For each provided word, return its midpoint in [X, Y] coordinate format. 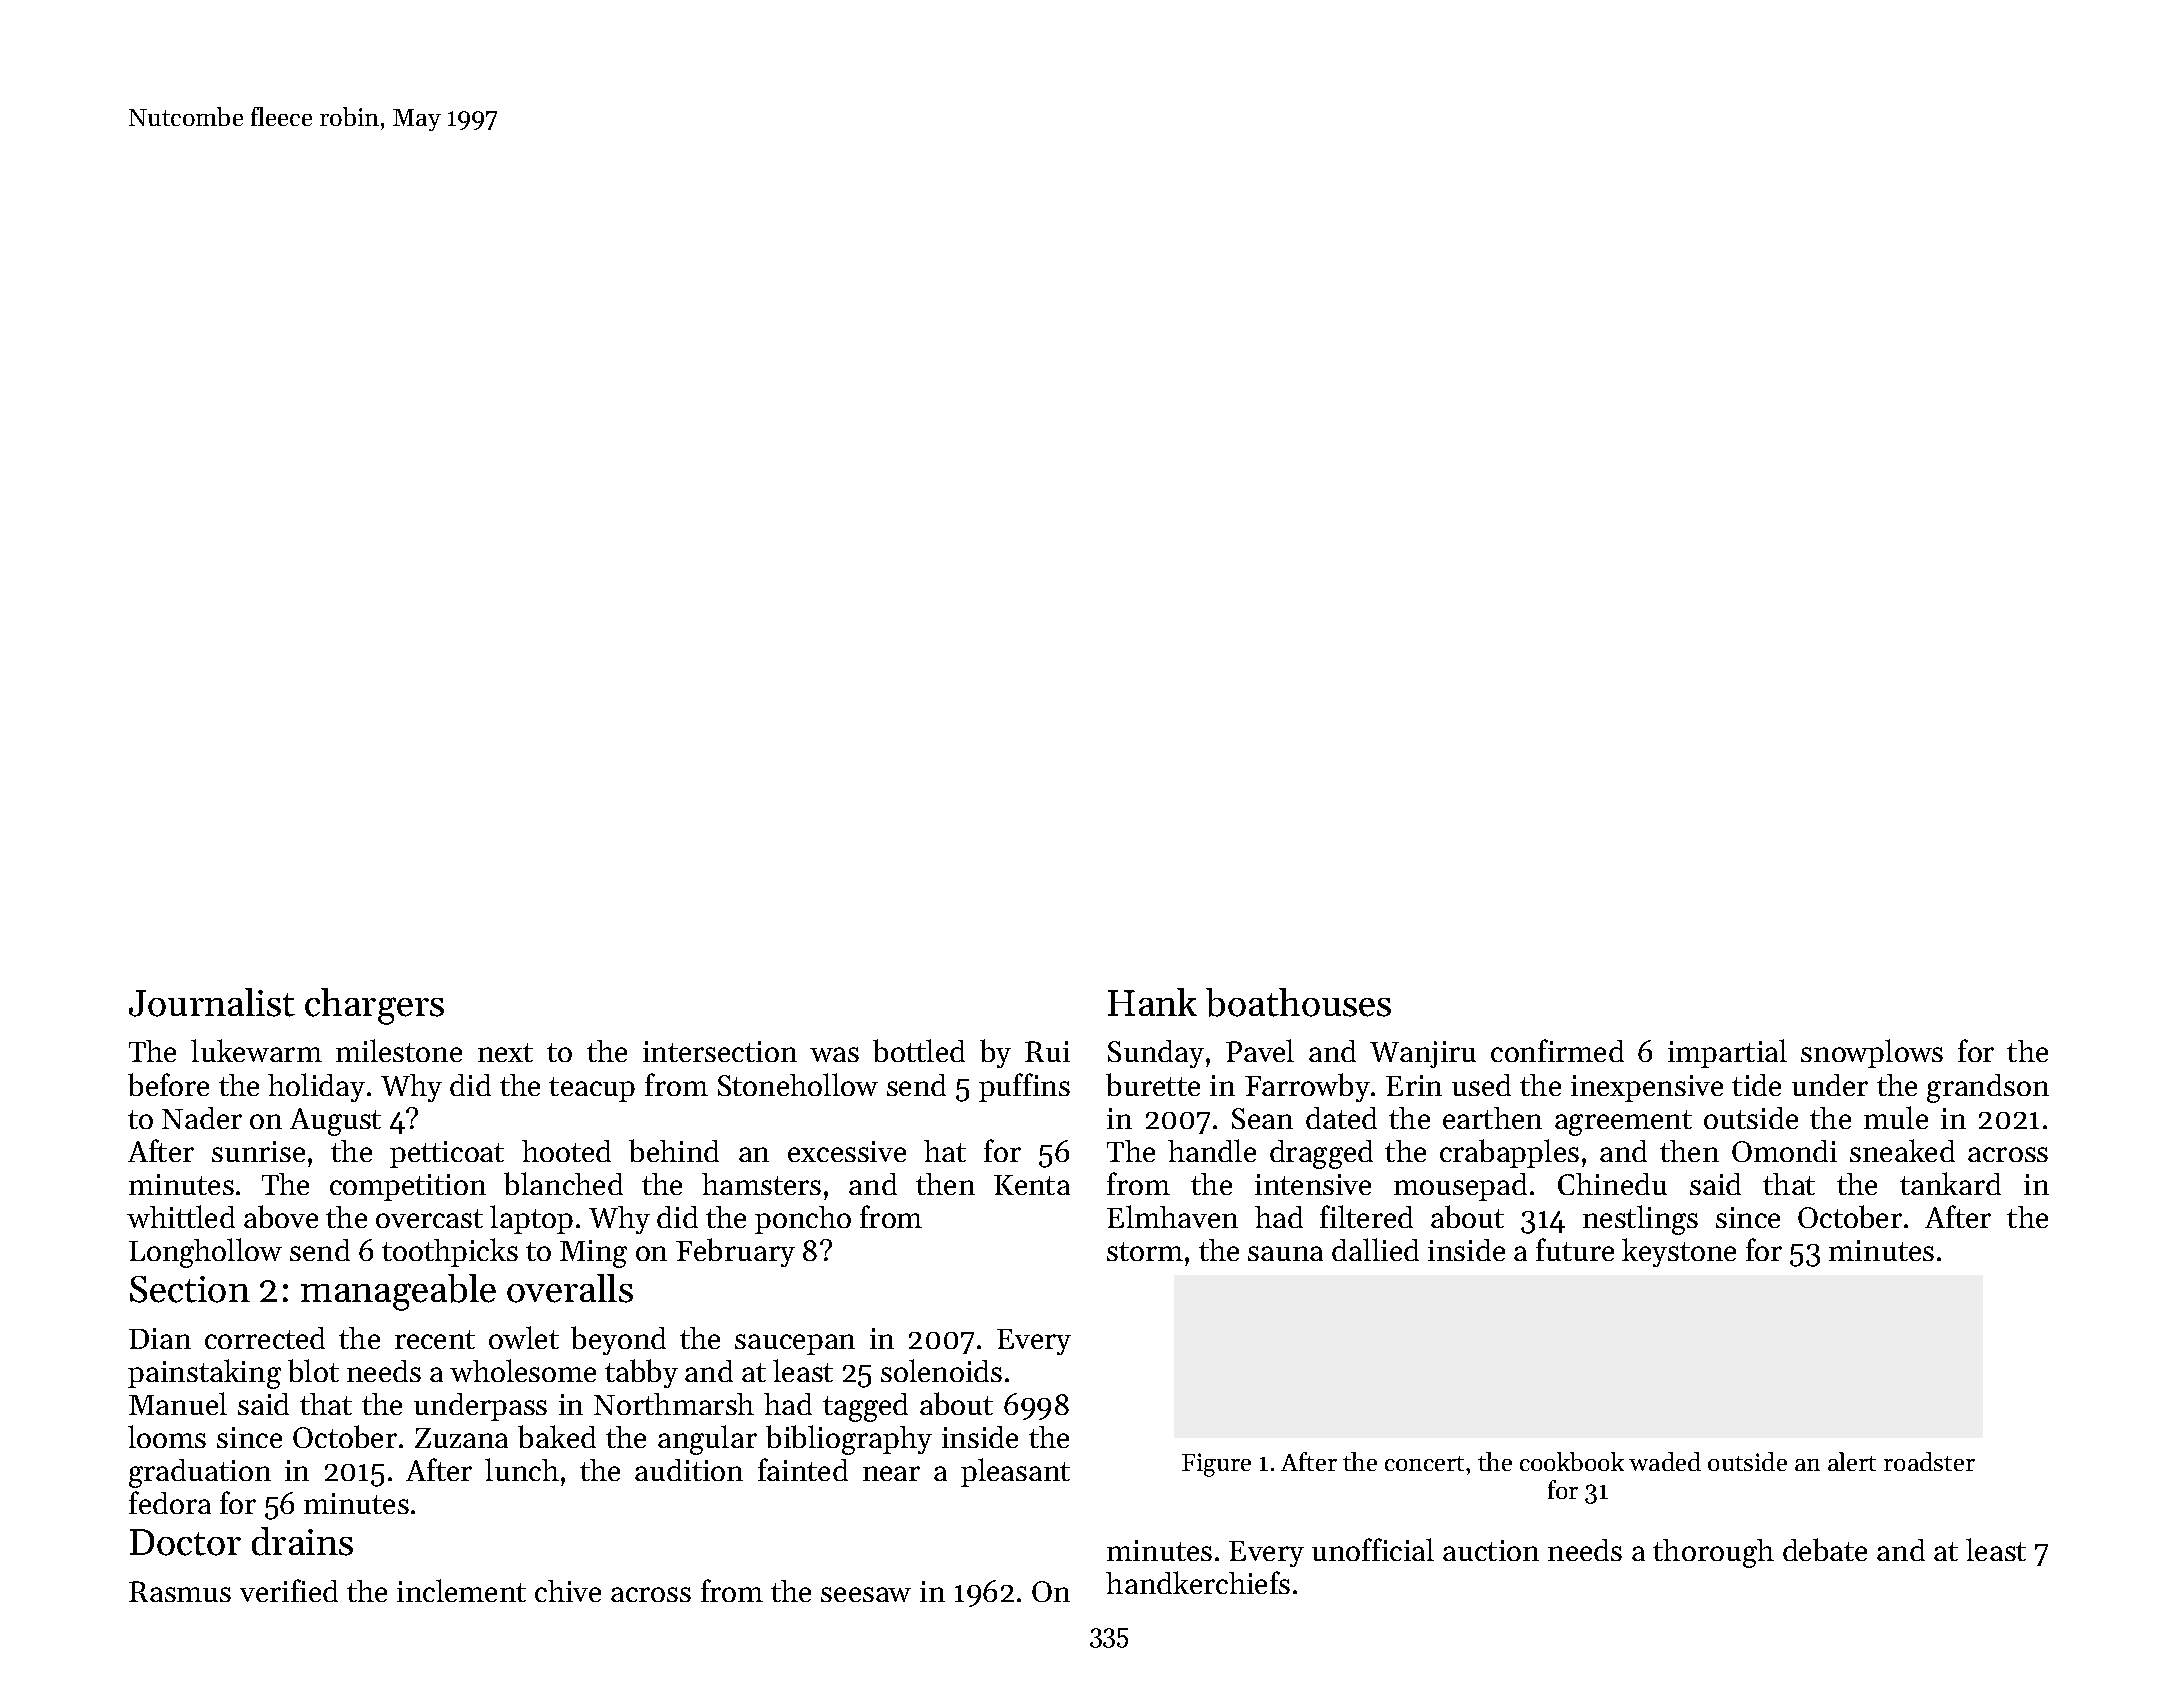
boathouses [1298, 1002]
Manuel [178, 1403]
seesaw [866, 1594]
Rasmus [180, 1591]
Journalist [212, 1002]
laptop [531, 1219]
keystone [1679, 1252]
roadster [1929, 1461]
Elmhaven [1172, 1216]
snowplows [1872, 1053]
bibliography [849, 1440]
